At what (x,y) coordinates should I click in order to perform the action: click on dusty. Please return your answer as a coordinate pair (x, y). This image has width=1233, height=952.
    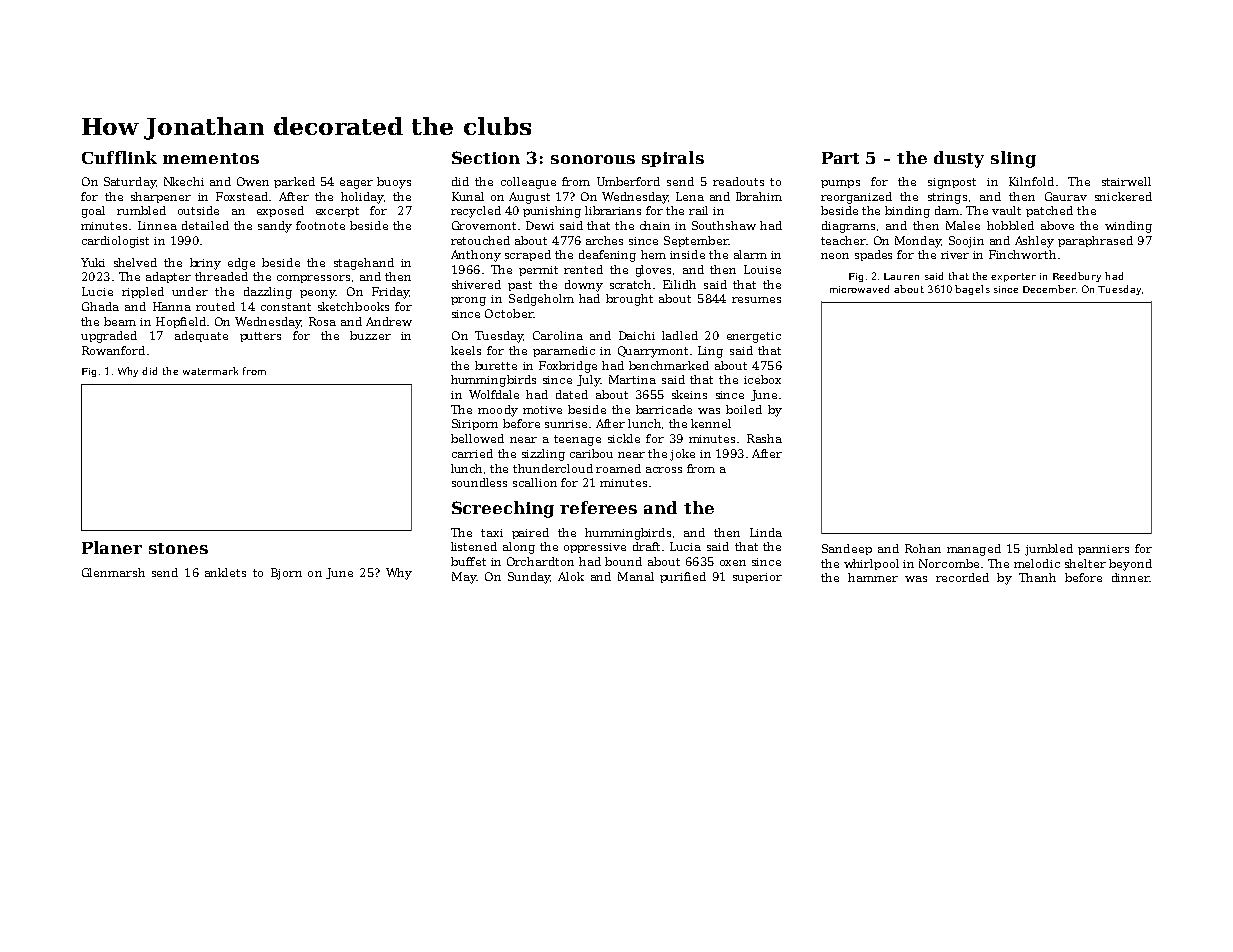
    Looking at the image, I should click on (959, 159).
